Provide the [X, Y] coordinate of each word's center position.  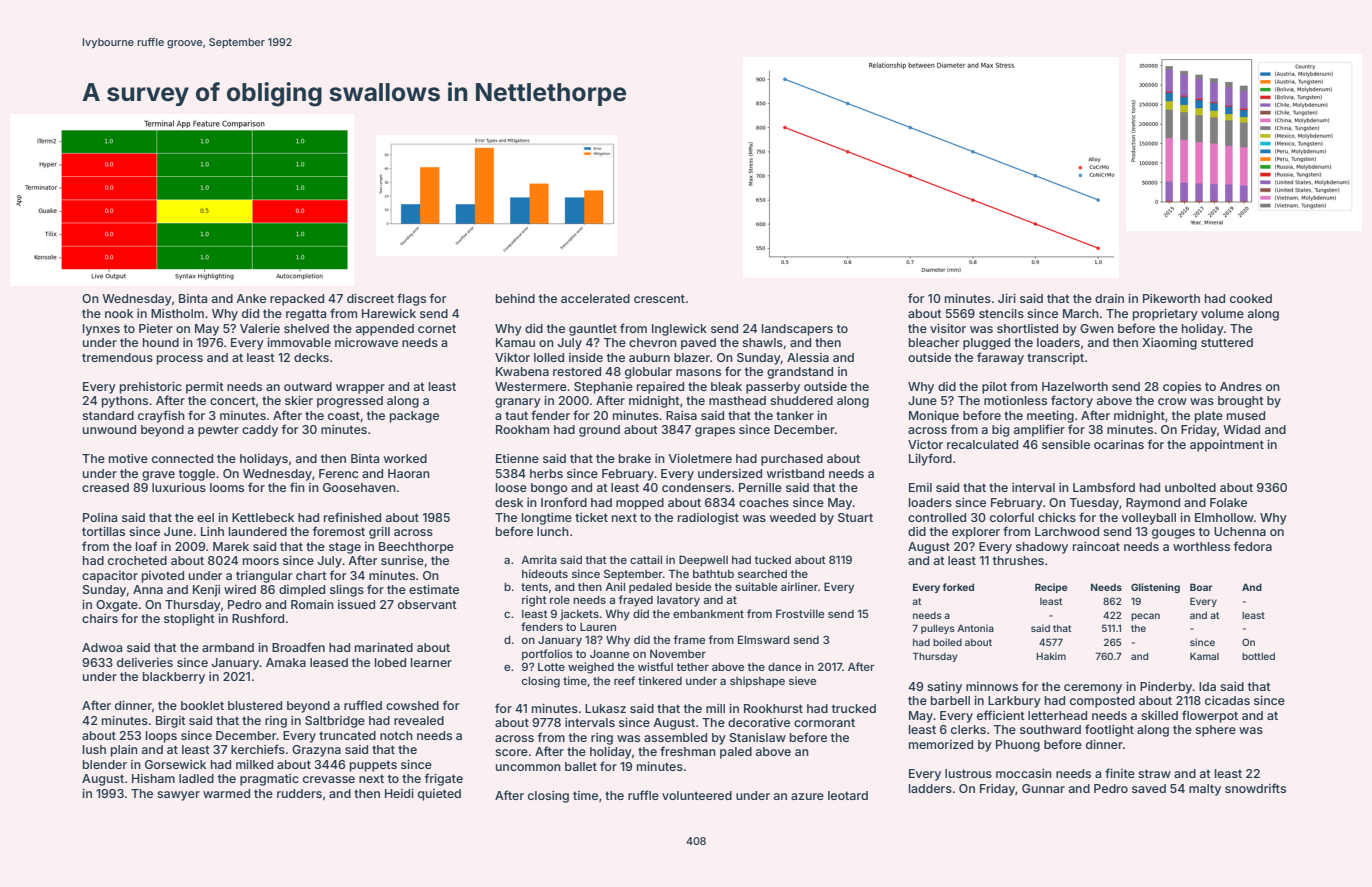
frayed [636, 601]
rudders [299, 793]
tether [693, 667]
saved [1149, 788]
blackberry [174, 678]
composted [1102, 702]
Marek [231, 546]
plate [1209, 417]
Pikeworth [1171, 298]
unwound [109, 429]
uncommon [528, 767]
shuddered [801, 400]
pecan [1145, 617]
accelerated [595, 298]
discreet [370, 298]
